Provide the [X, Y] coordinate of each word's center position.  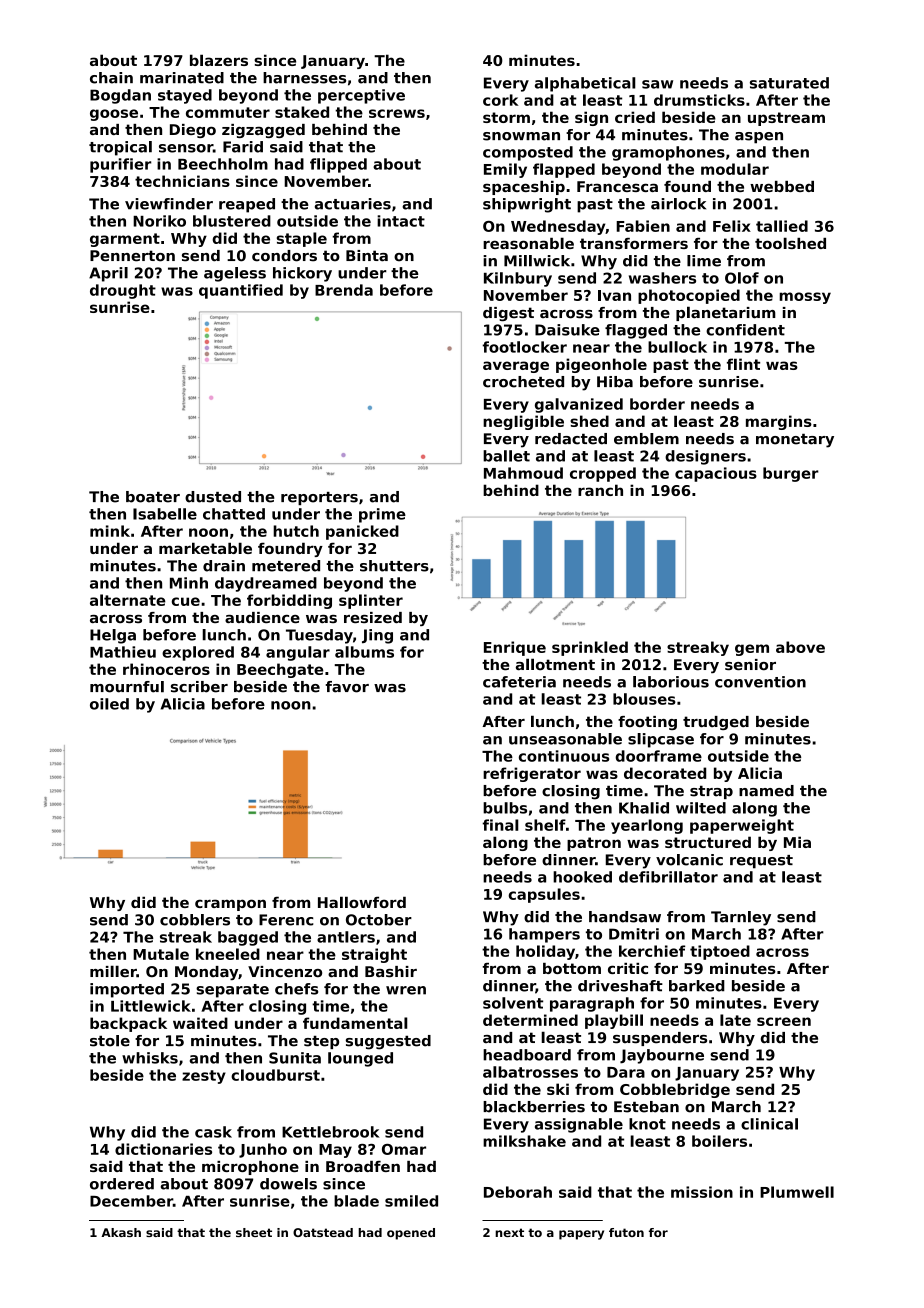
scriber [199, 687]
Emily [505, 170]
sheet [254, 1232]
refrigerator [532, 774]
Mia [797, 842]
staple [302, 239]
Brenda [344, 290]
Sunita [295, 1058]
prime [382, 515]
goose [114, 115]
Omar [404, 1149]
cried [635, 117]
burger [791, 474]
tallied [782, 226]
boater [153, 497]
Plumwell [797, 1192]
